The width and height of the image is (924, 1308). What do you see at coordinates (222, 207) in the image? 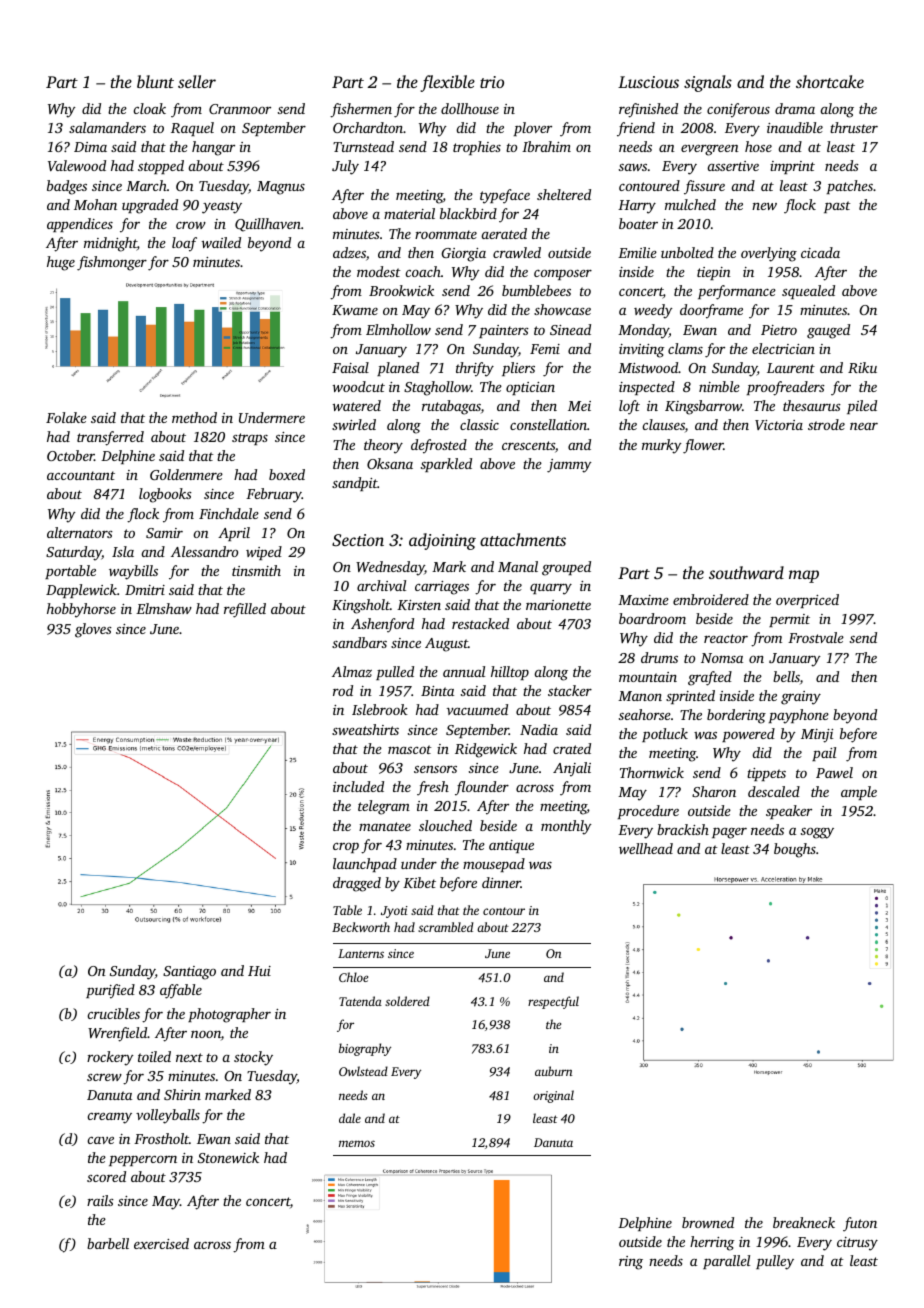
I see `yeasty` at bounding box center [222, 207].
